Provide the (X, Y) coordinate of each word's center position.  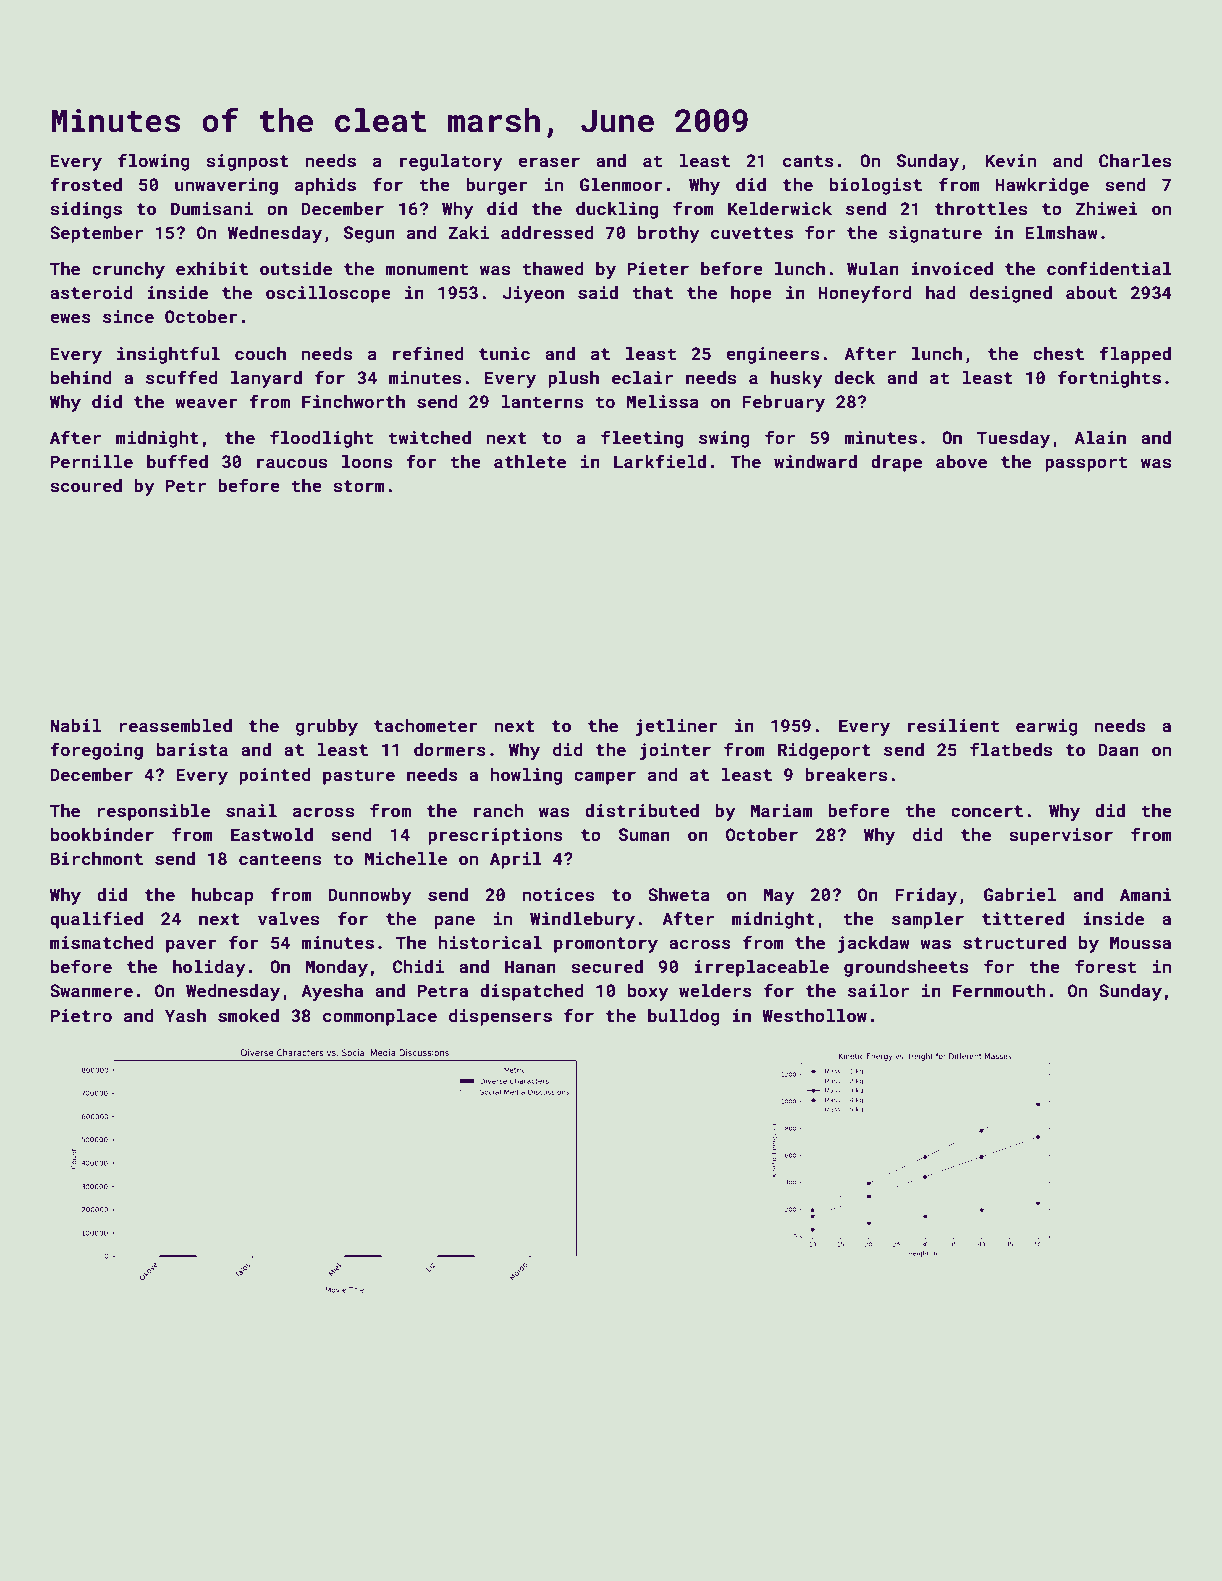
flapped (1135, 355)
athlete (530, 461)
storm (358, 486)
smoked (248, 1015)
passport (1086, 464)
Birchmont (96, 858)
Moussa (1140, 942)
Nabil (75, 725)
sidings (86, 210)
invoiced (952, 268)
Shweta (679, 894)
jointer (675, 751)
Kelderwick (780, 208)
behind (81, 377)
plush (573, 379)
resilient (953, 725)
